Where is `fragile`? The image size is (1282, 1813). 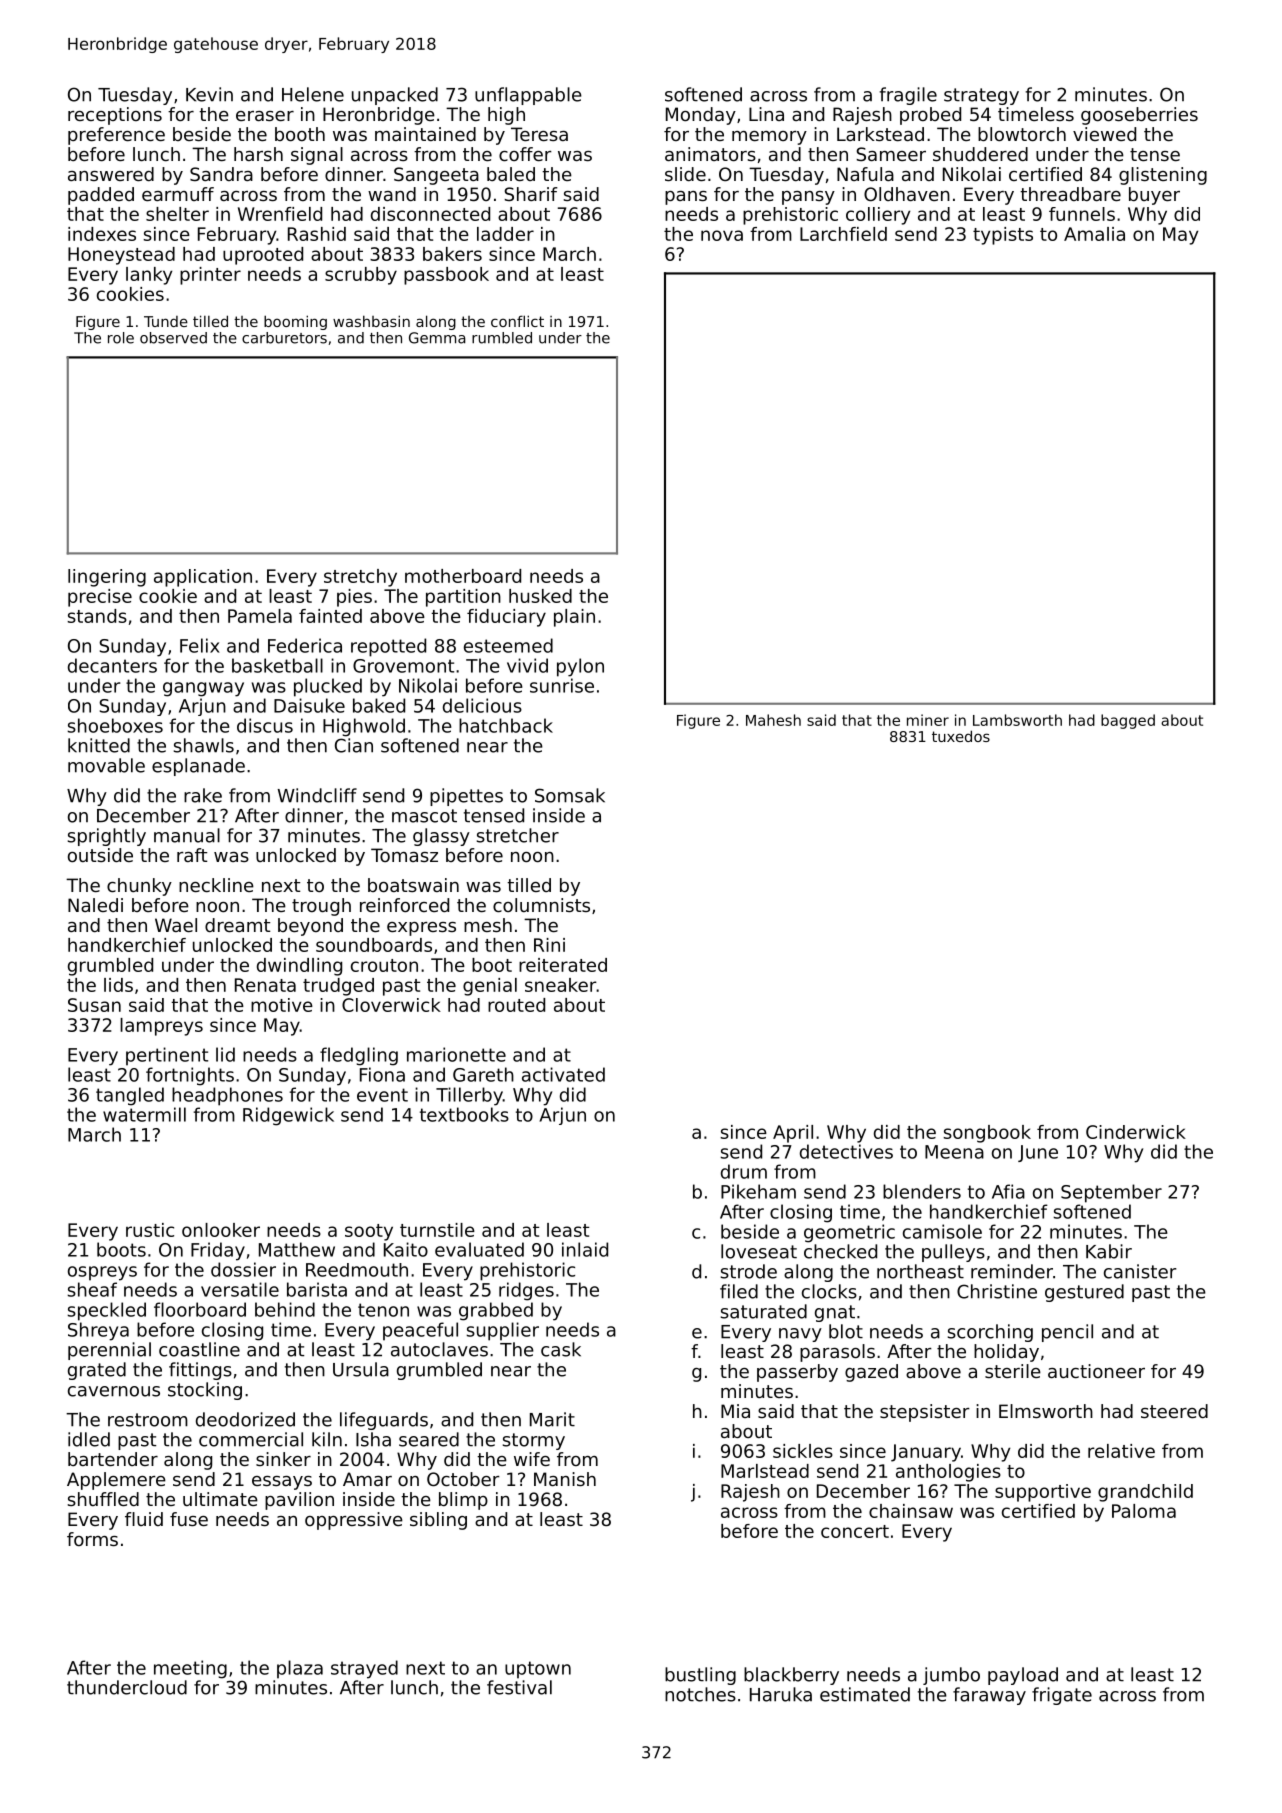 fragile is located at coordinates (908, 96).
